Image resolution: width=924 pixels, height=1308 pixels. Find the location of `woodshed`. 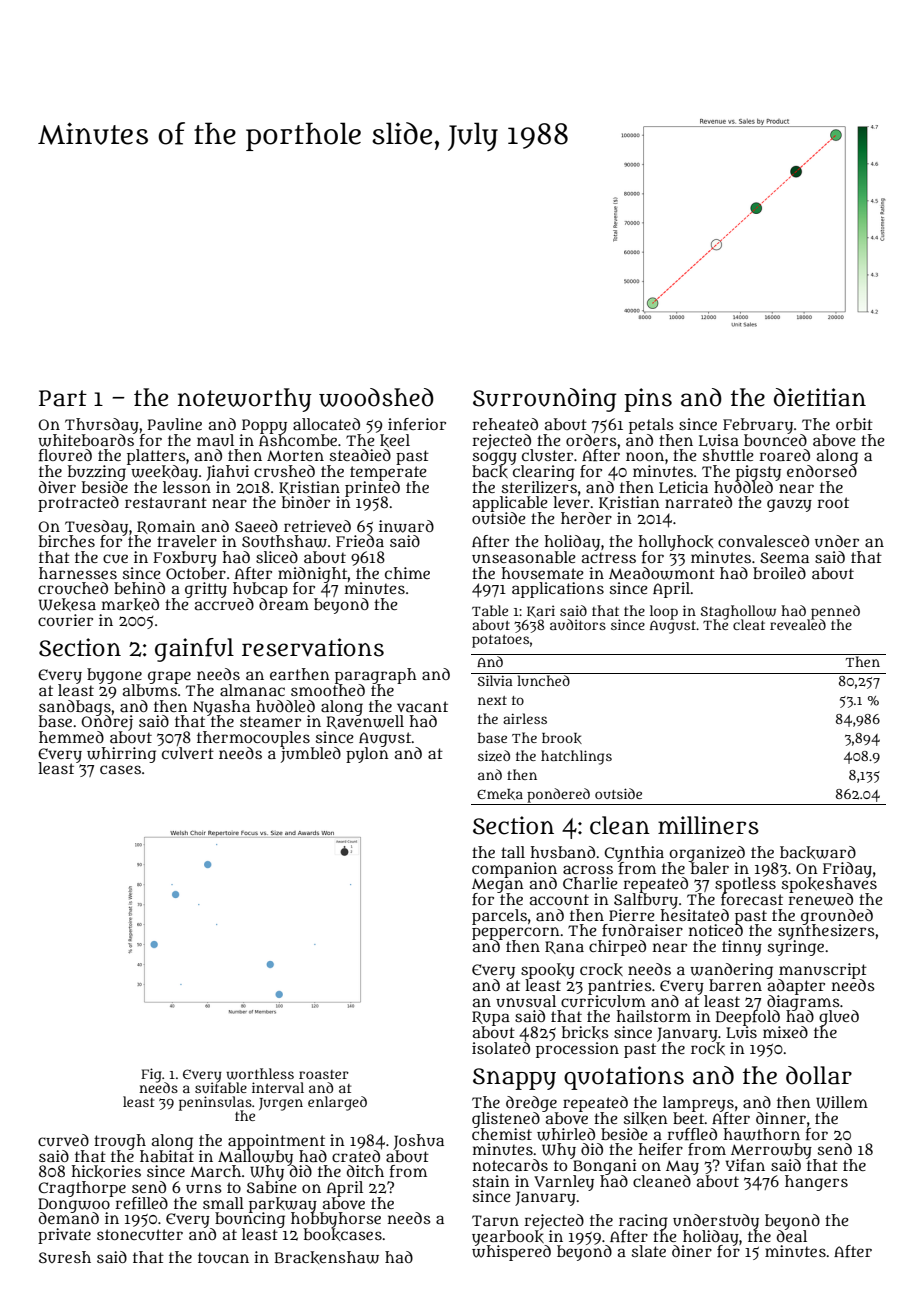

woodshed is located at coordinates (376, 397).
